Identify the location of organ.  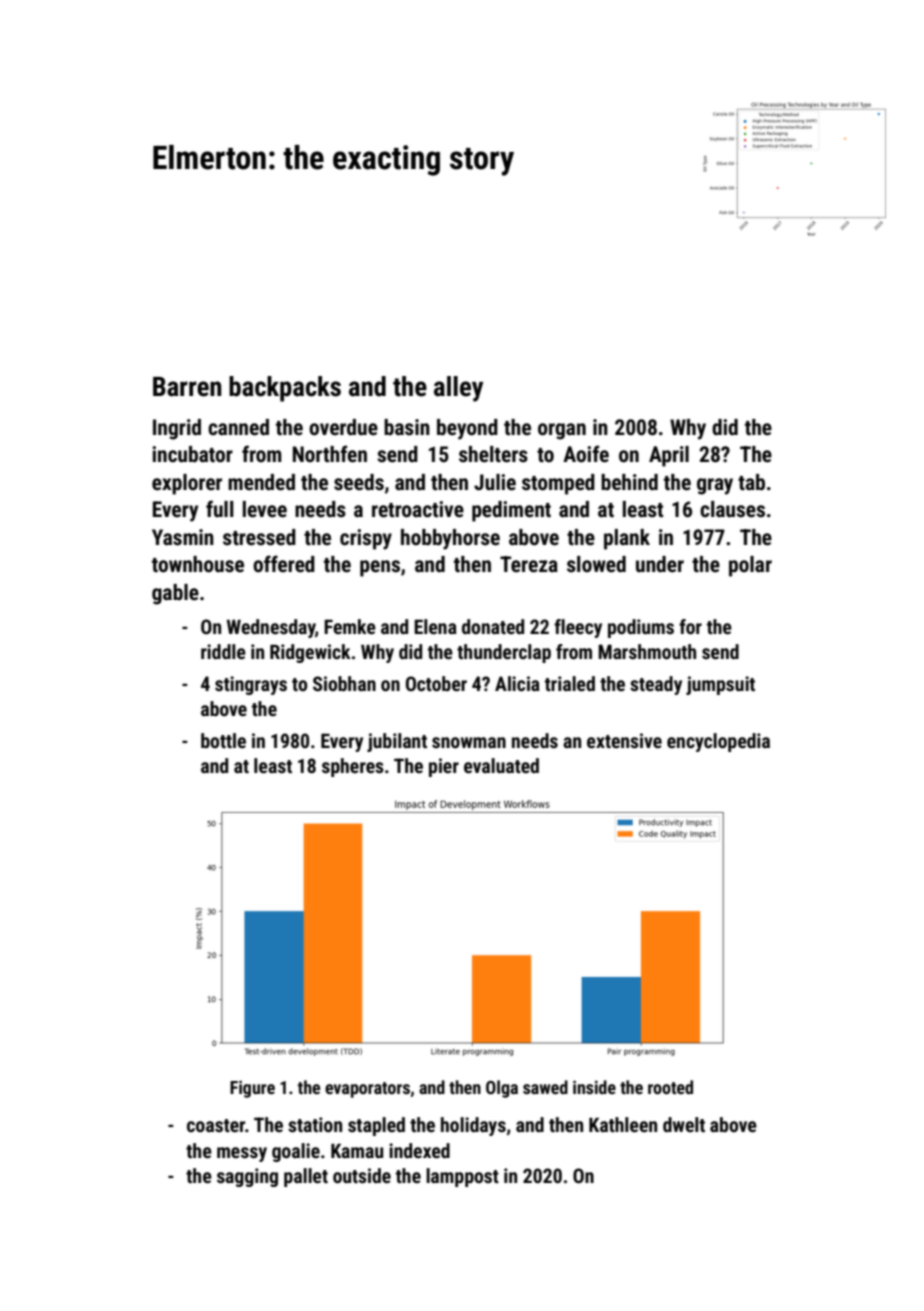
(562, 431).
